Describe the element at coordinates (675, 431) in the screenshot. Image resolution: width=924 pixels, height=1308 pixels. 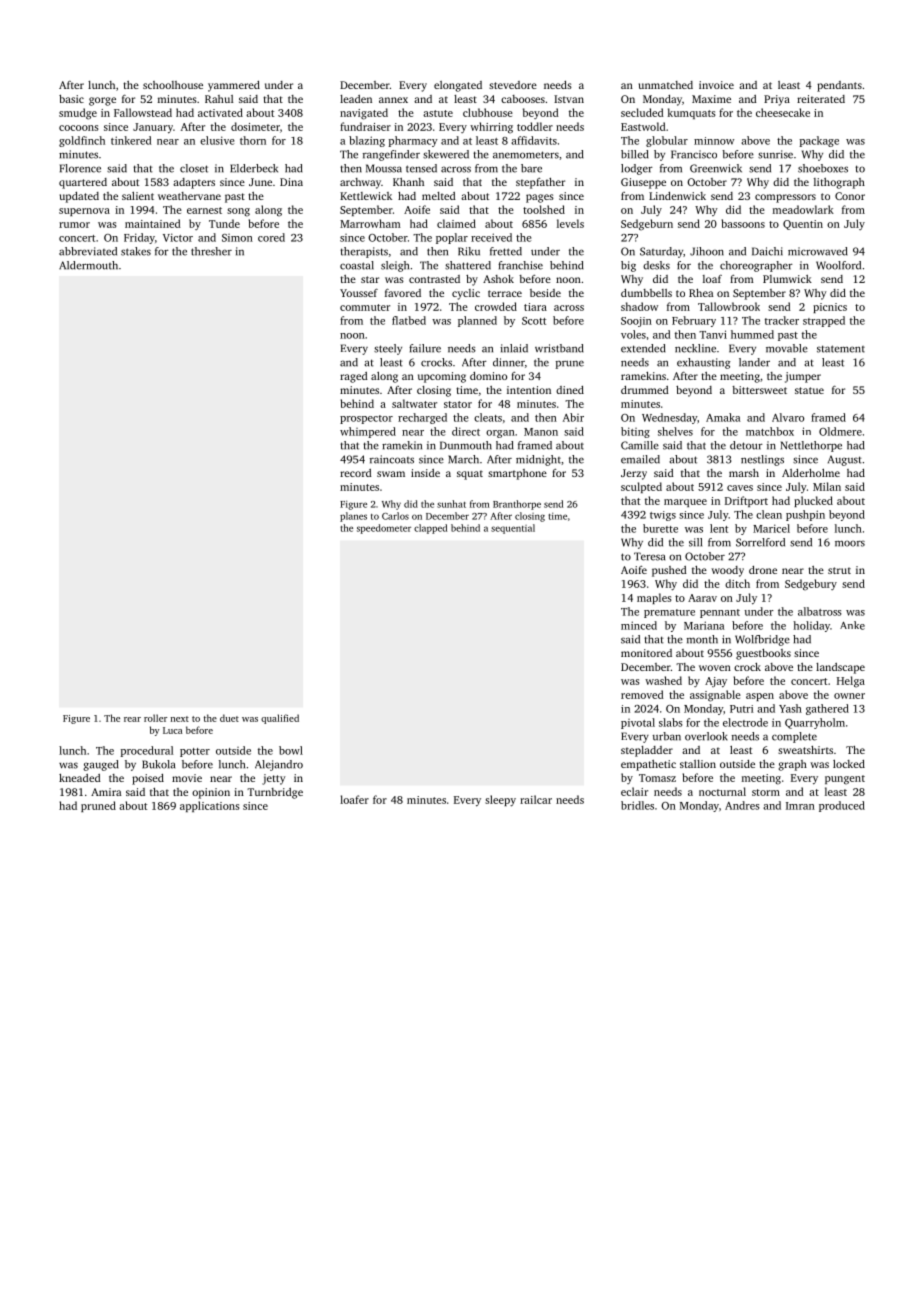
I see `shelves` at that location.
